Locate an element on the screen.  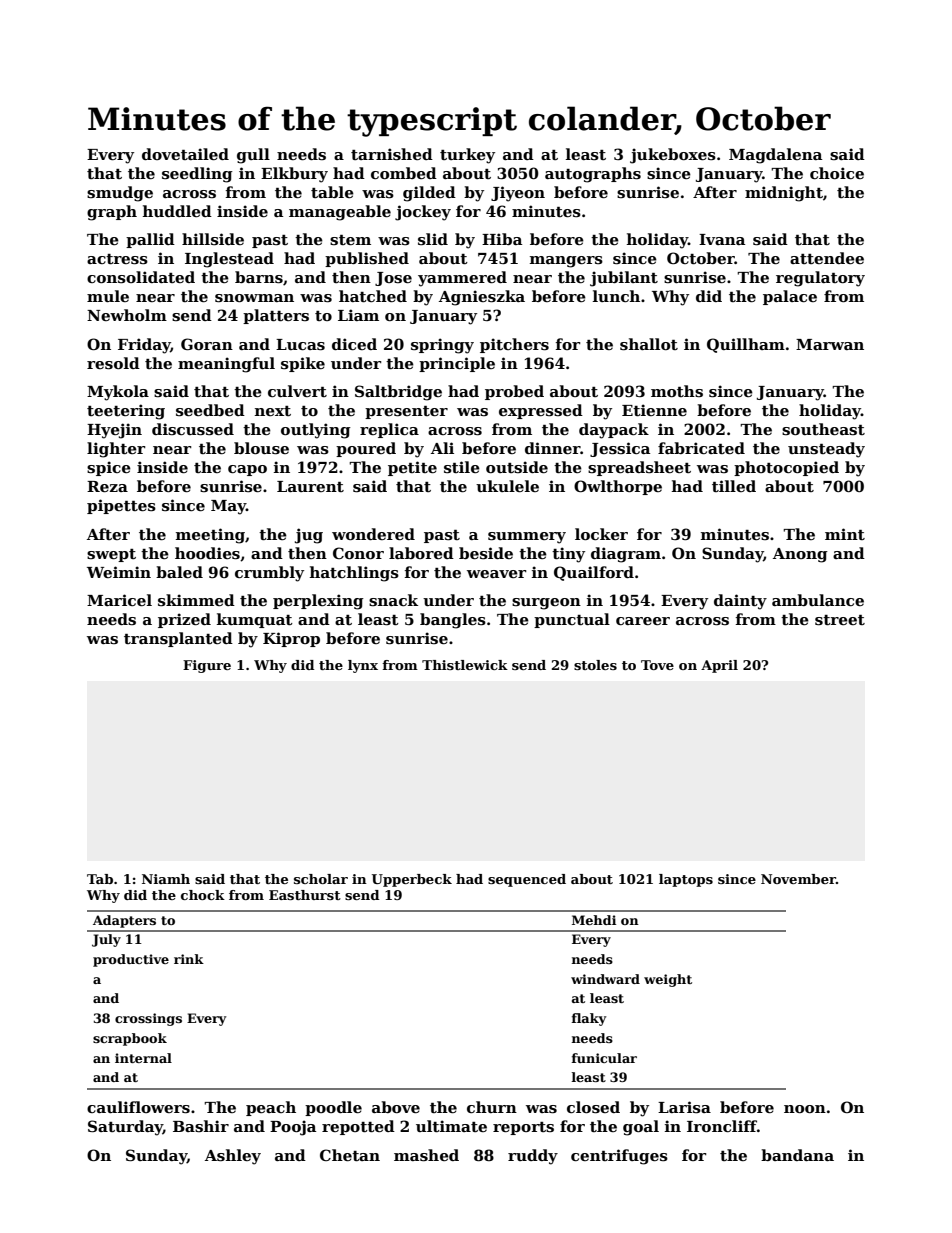
fabricated is located at coordinates (701, 448).
